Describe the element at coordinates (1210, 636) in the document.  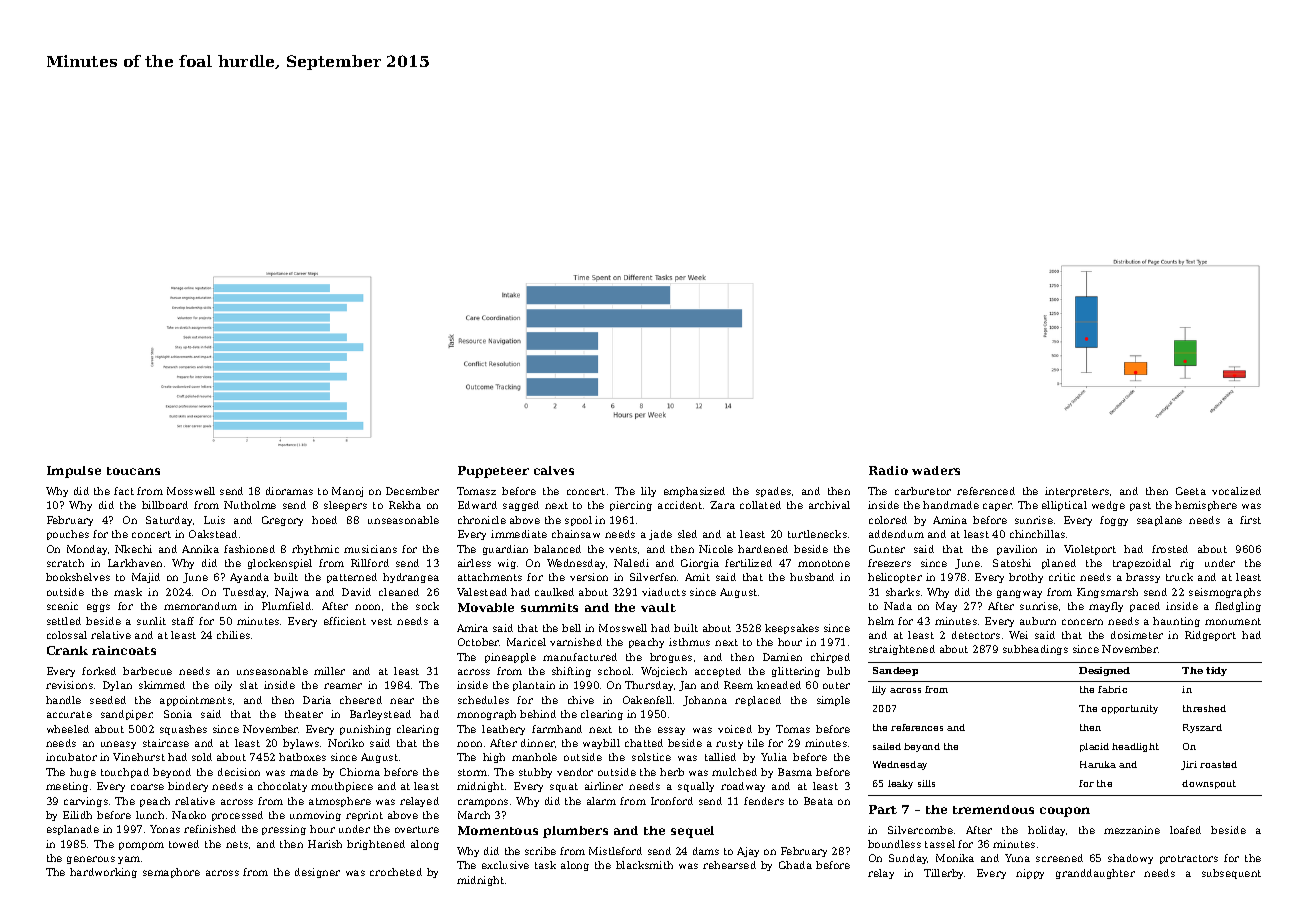
I see `Ridgeport` at that location.
